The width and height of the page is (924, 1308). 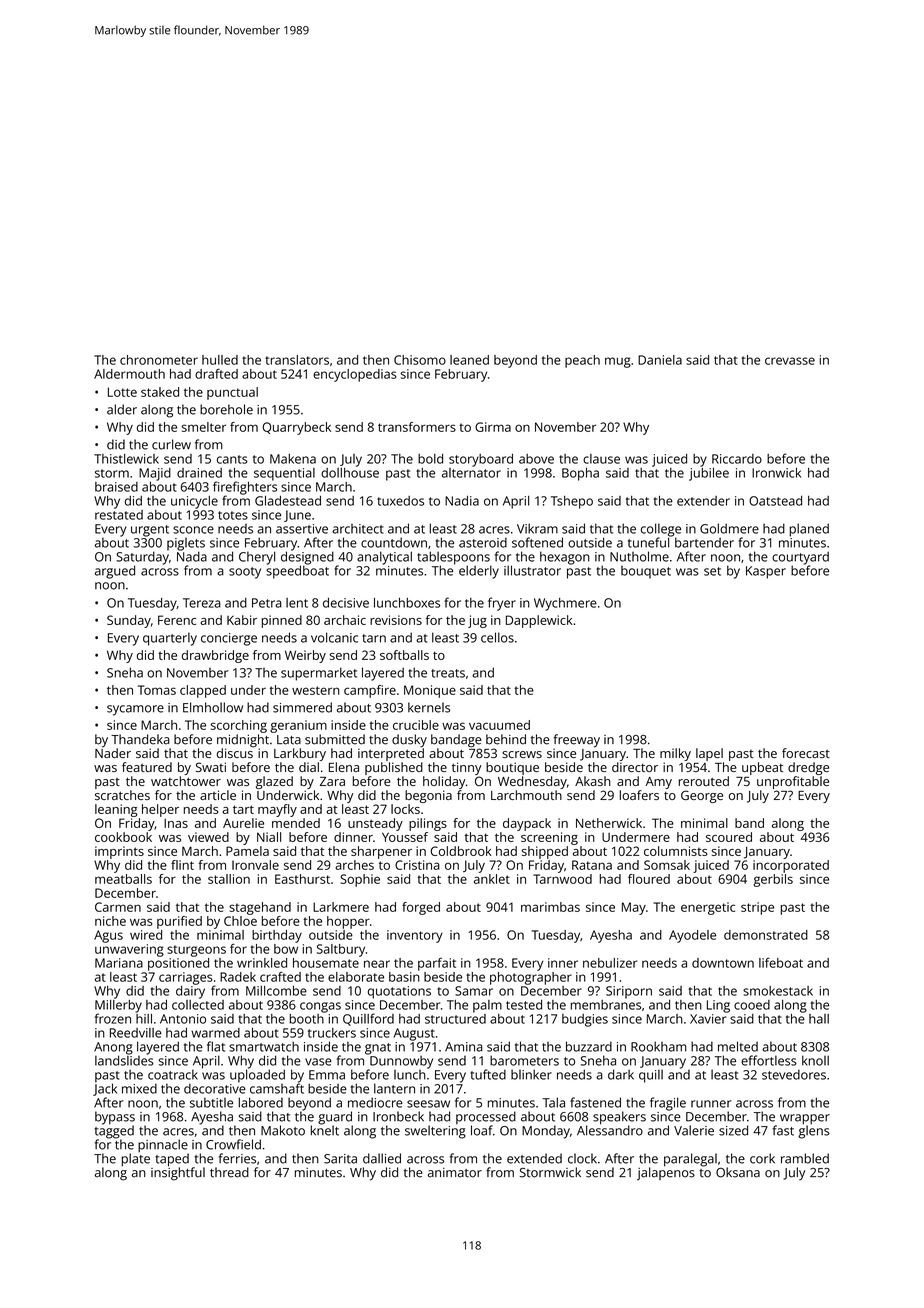 I want to click on insightful, so click(x=178, y=1174).
